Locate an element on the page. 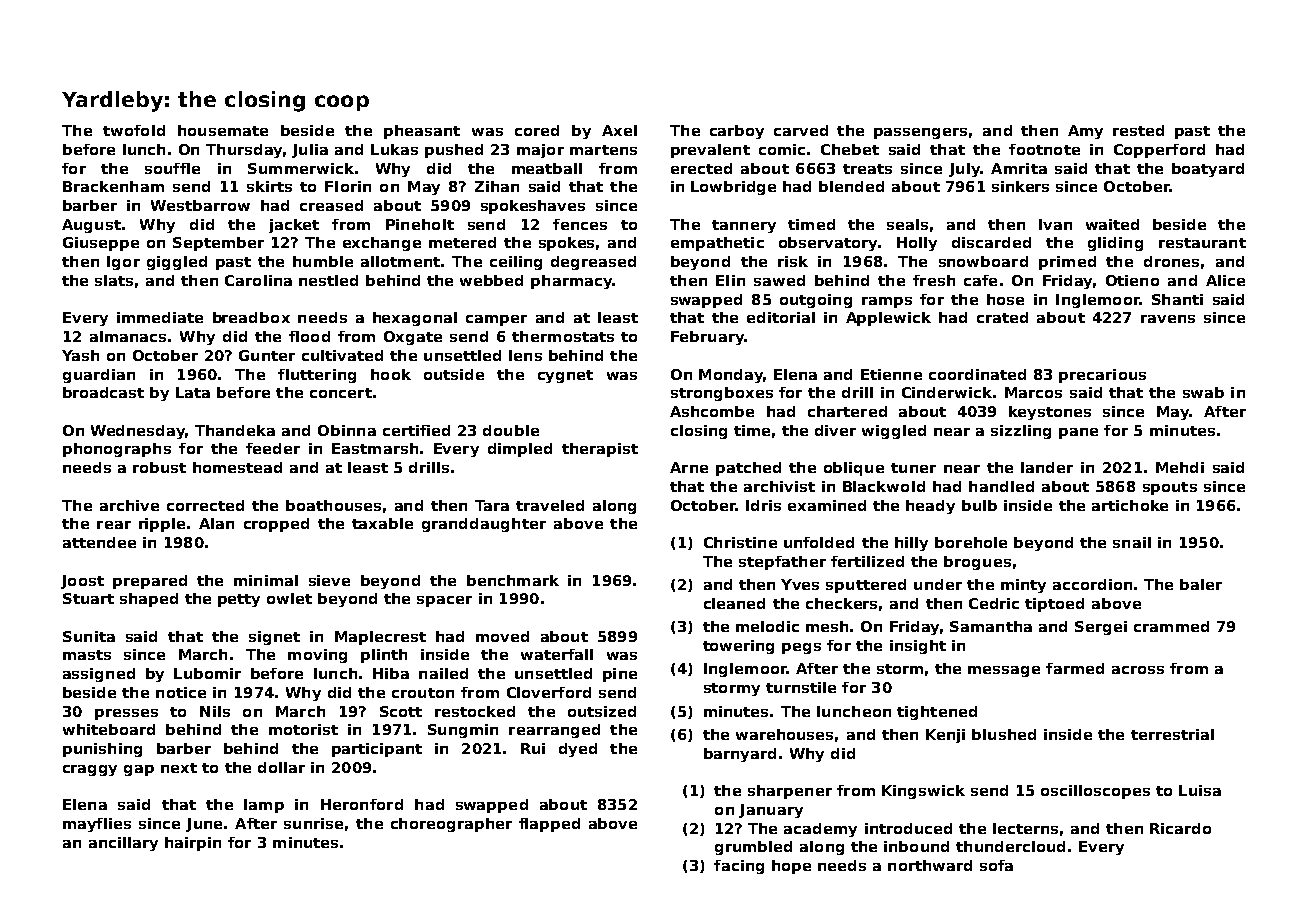 This image has width=1308, height=924. spacer is located at coordinates (444, 601).
